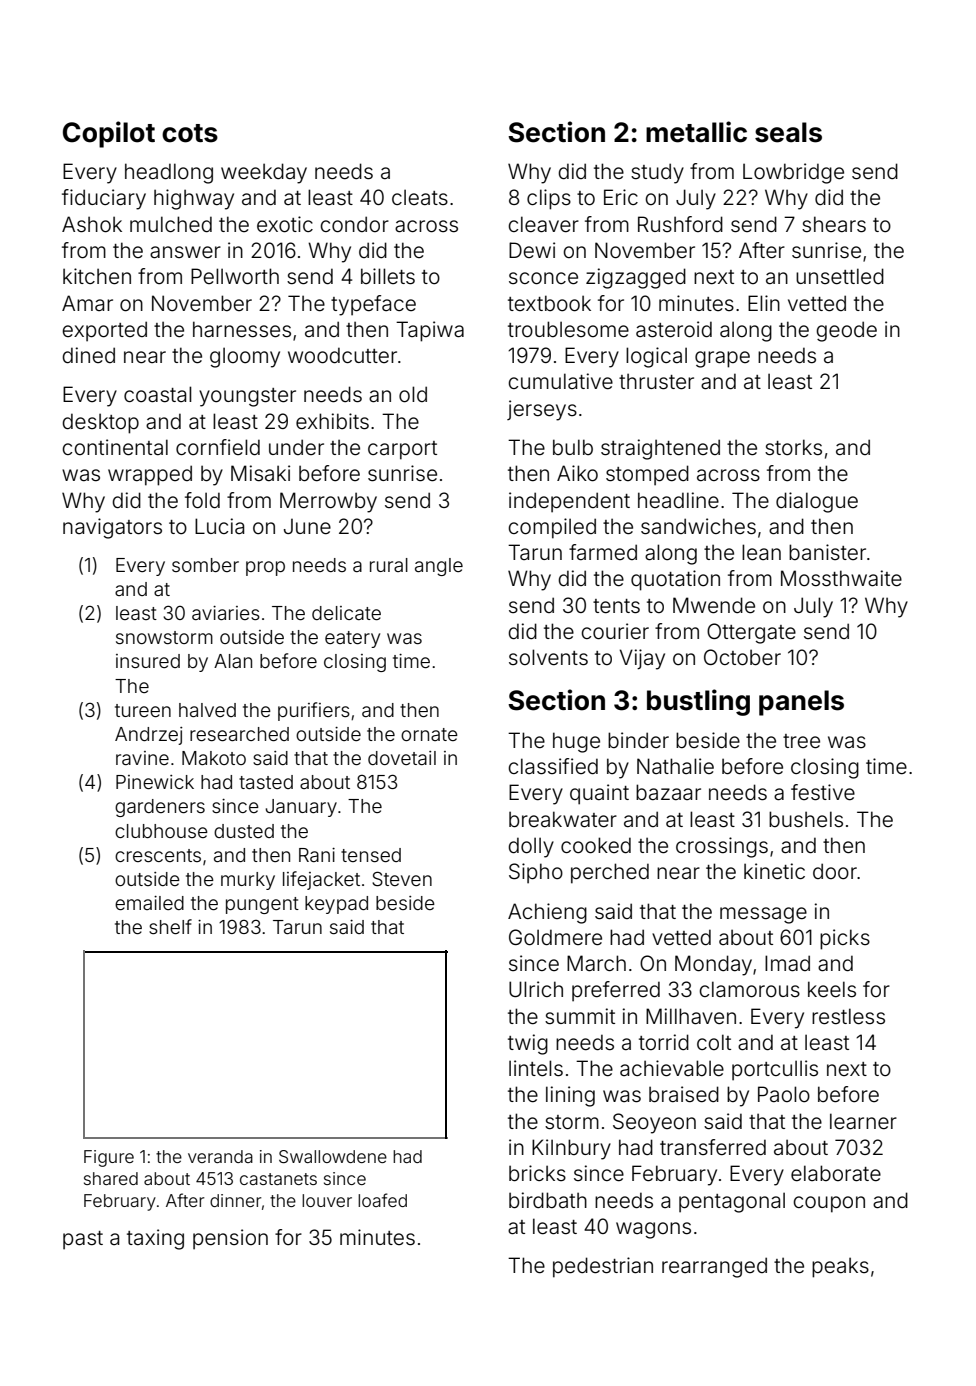 The height and width of the page is (1386, 976). I want to click on Steven, so click(402, 878).
